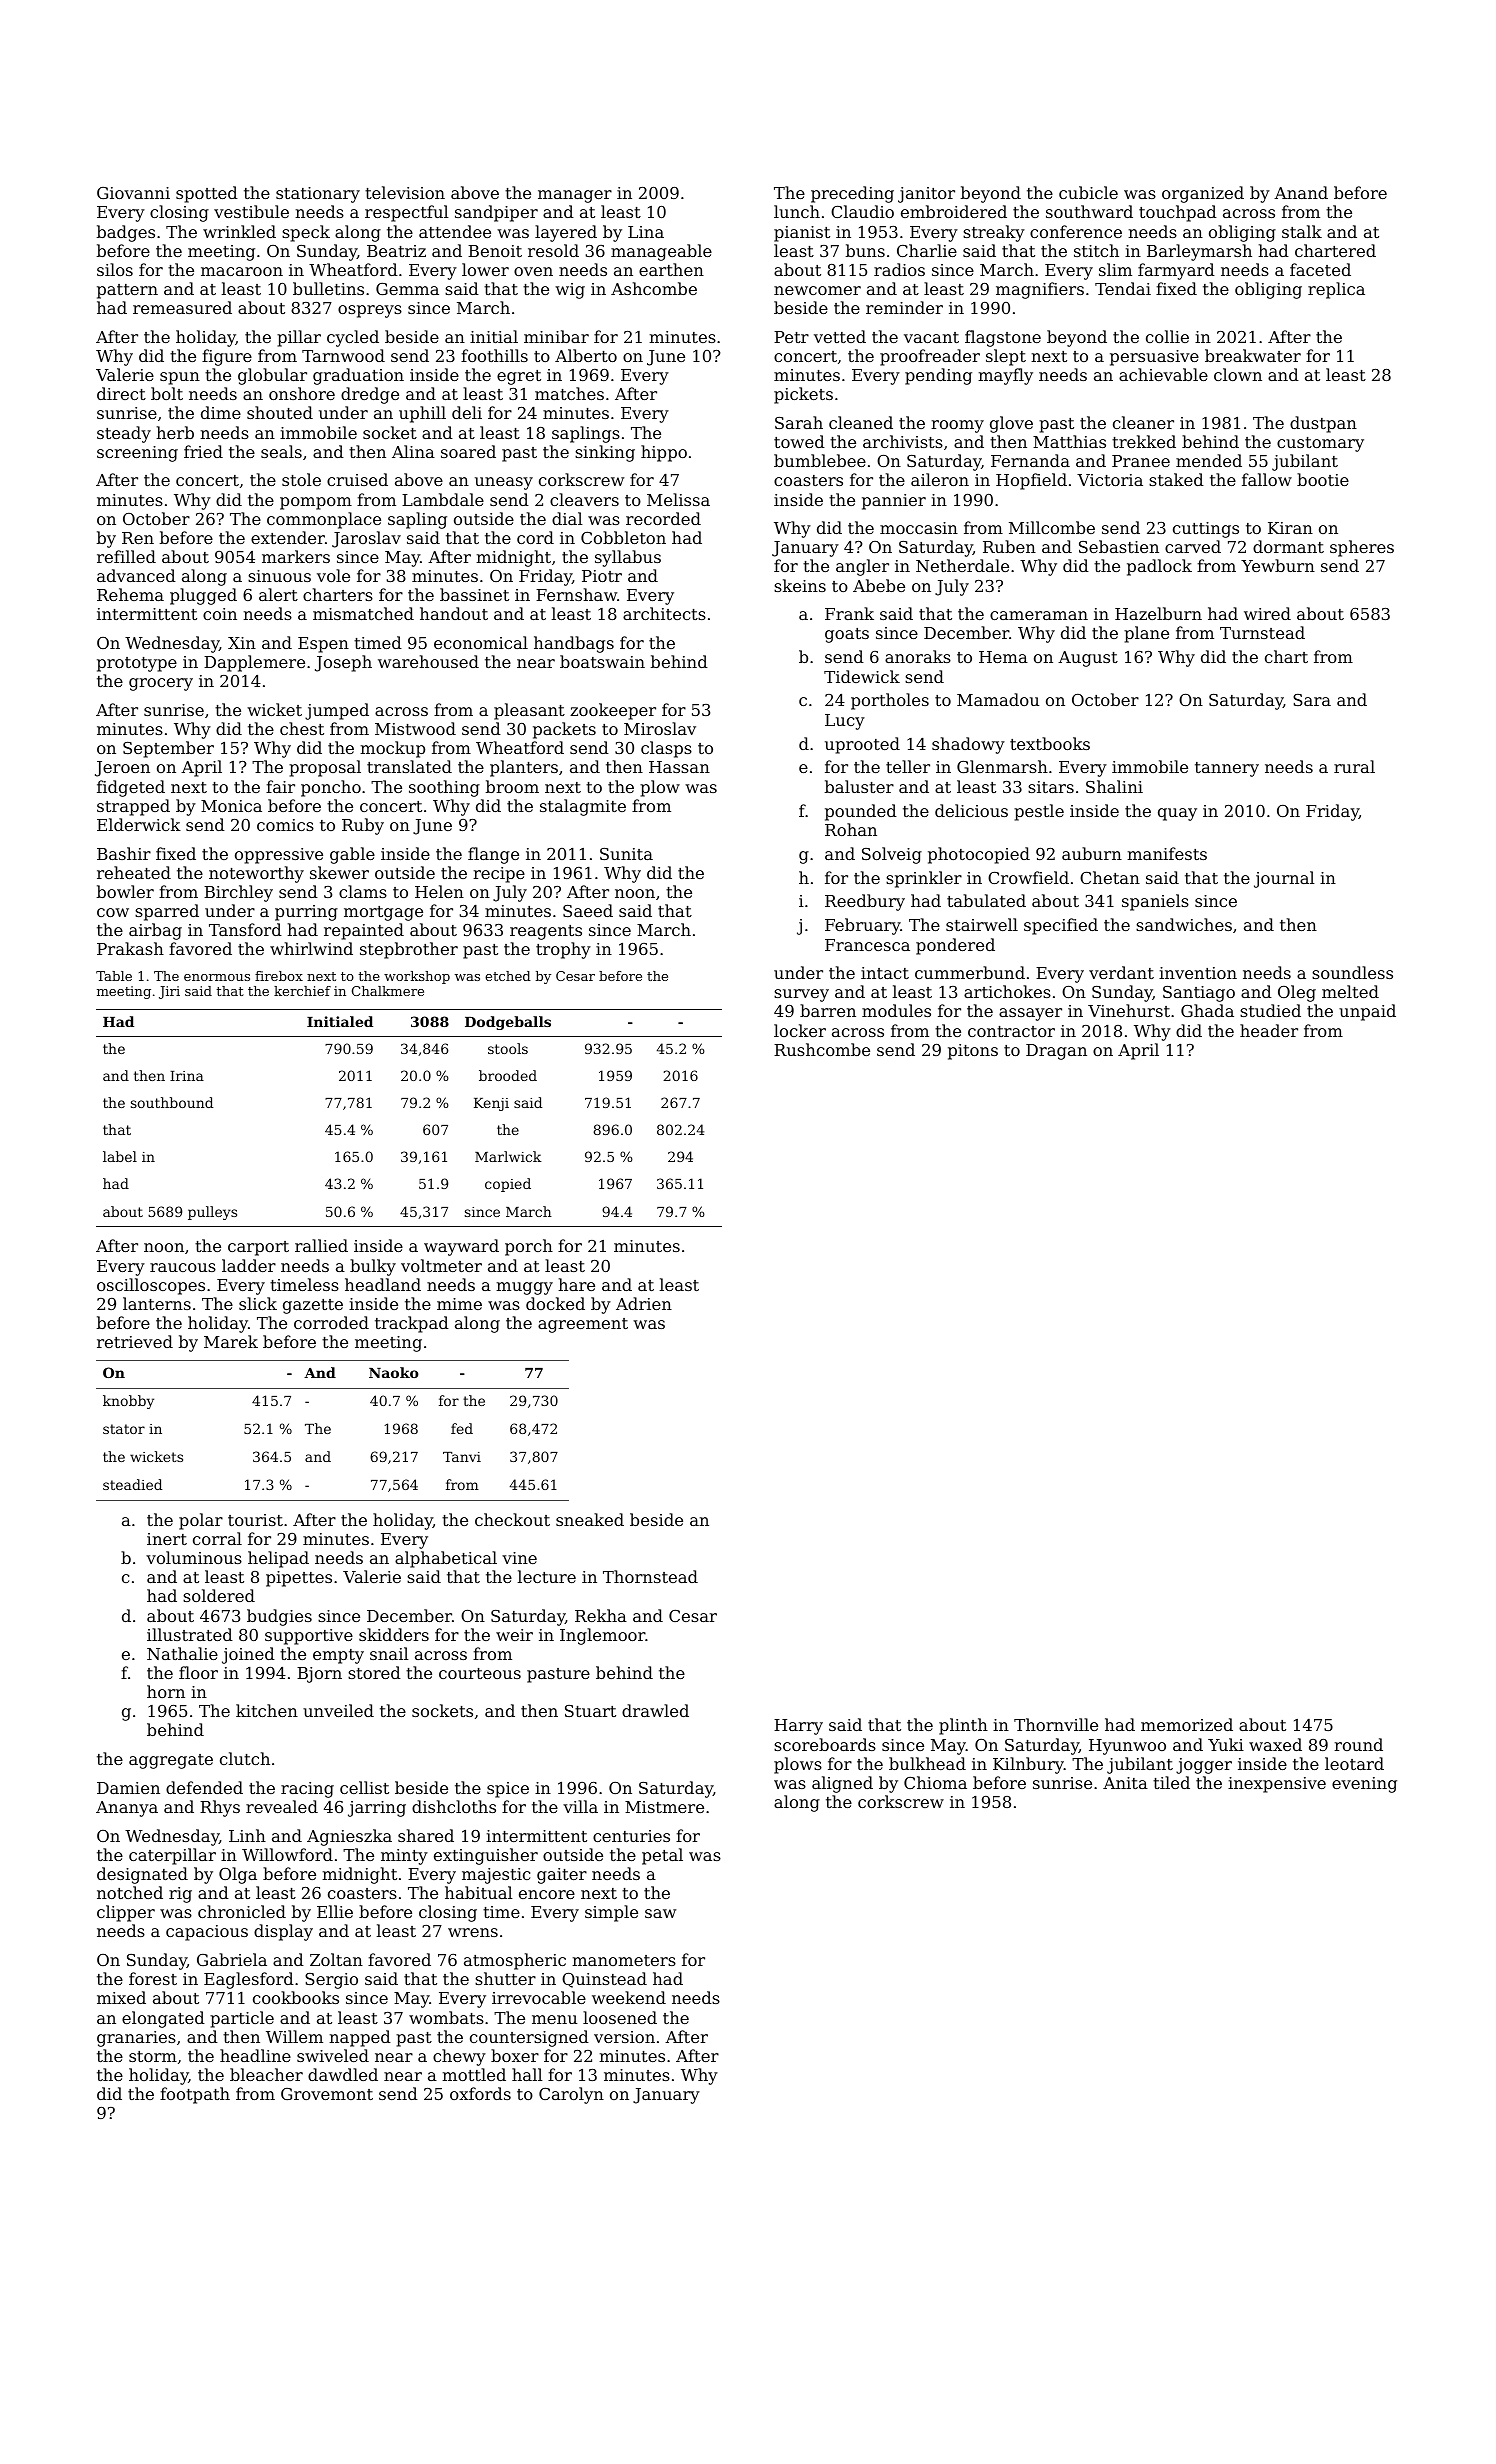 The height and width of the page is (2464, 1496). What do you see at coordinates (137, 664) in the page?
I see `prototype` at bounding box center [137, 664].
